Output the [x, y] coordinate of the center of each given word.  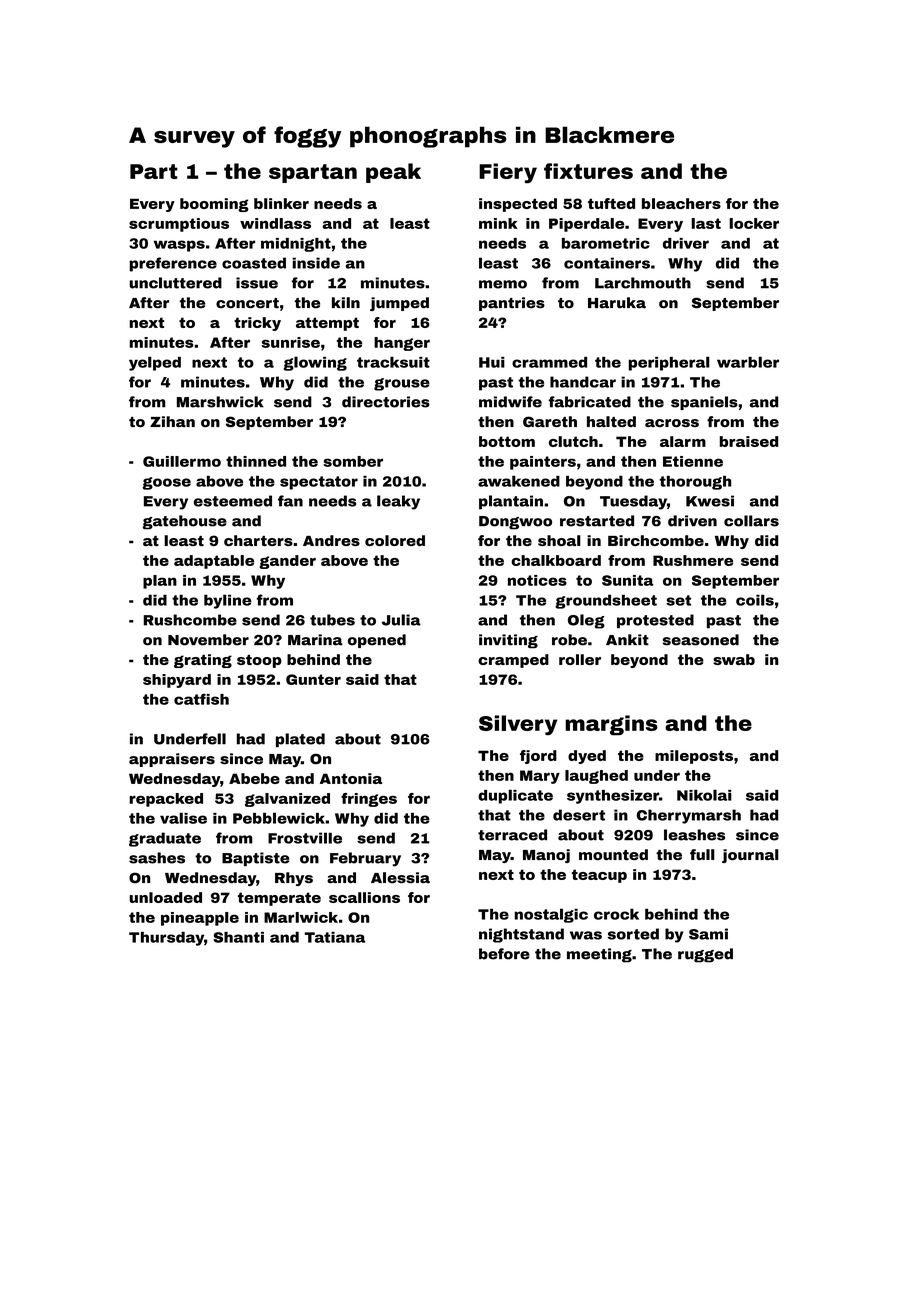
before [504, 954]
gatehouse [185, 522]
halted [611, 421]
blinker [281, 203]
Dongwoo [515, 523]
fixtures [588, 171]
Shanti [238, 937]
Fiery [508, 173]
